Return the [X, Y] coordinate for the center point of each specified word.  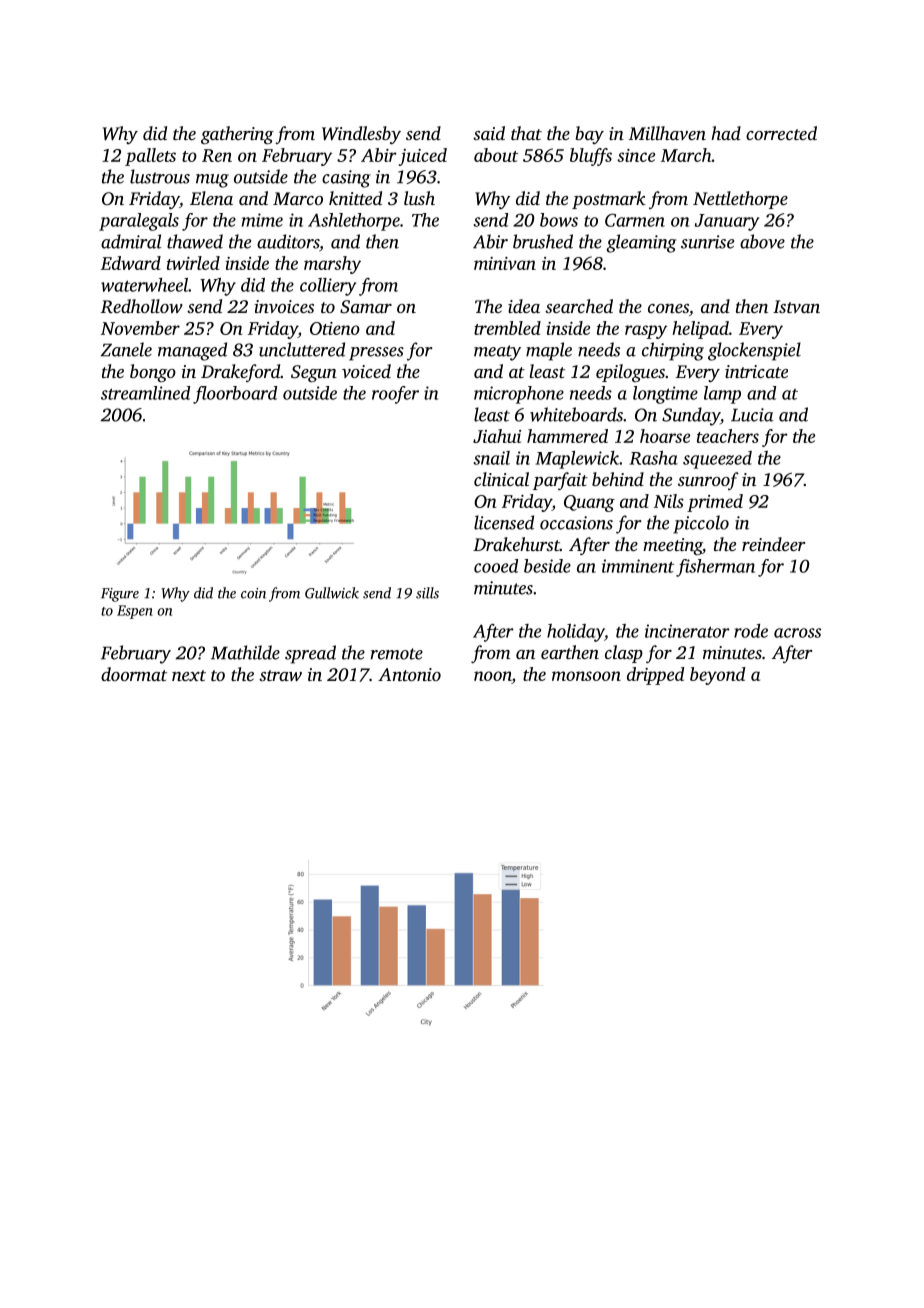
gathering [237, 135]
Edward [131, 263]
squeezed [717, 460]
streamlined [145, 393]
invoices [284, 306]
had [726, 133]
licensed [504, 522]
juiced [423, 157]
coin [253, 593]
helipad [701, 330]
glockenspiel [754, 351]
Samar [366, 307]
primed [715, 503]
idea [524, 306]
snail [492, 458]
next [189, 675]
